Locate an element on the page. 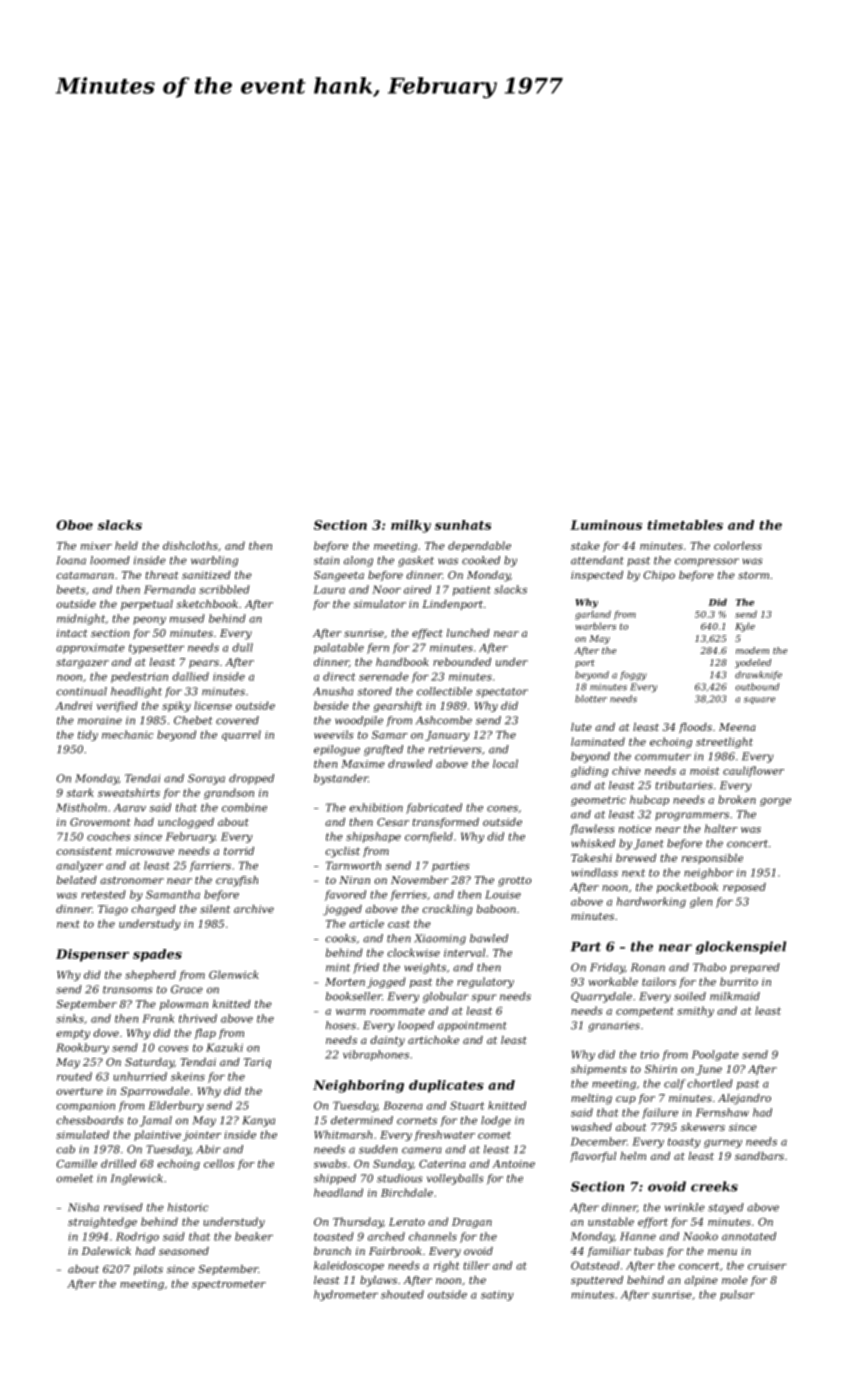 The width and height of the page is (849, 1400). cooked is located at coordinates (481, 560).
